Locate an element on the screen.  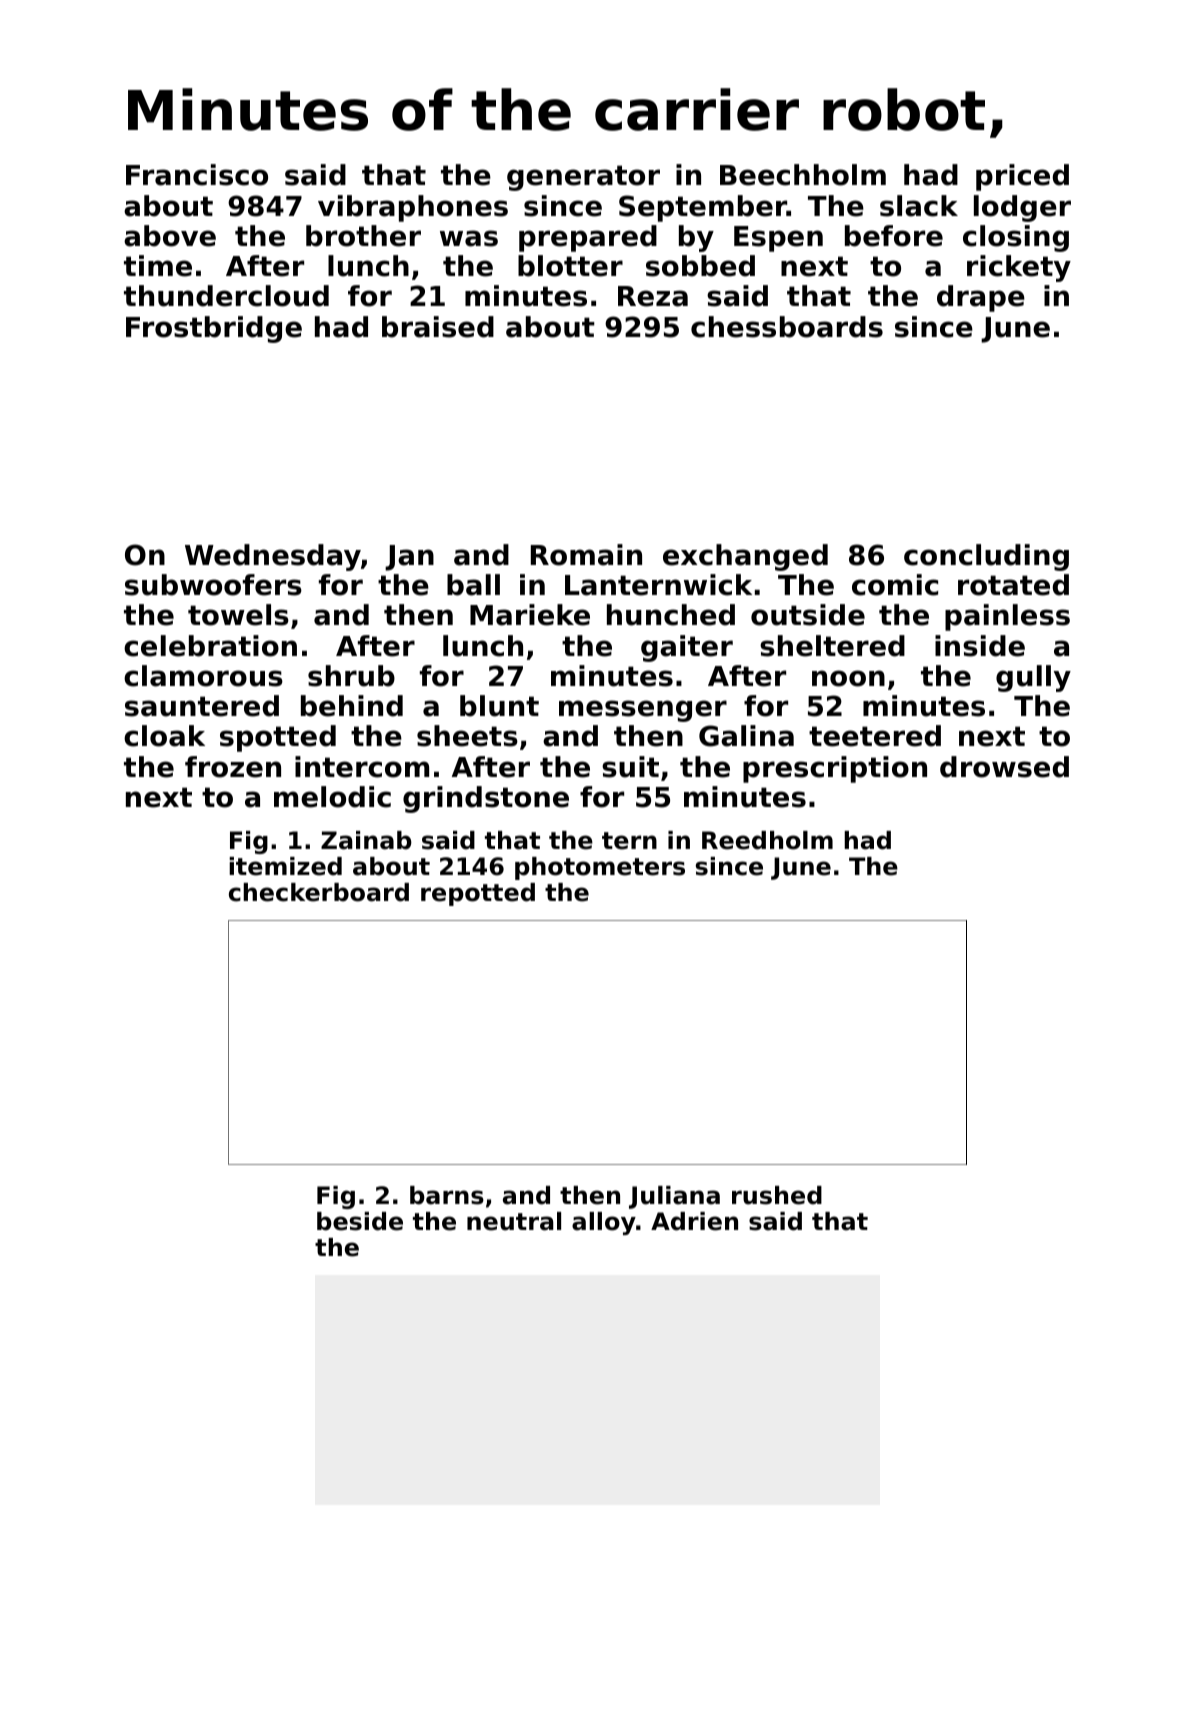
beside is located at coordinates (360, 1221).
